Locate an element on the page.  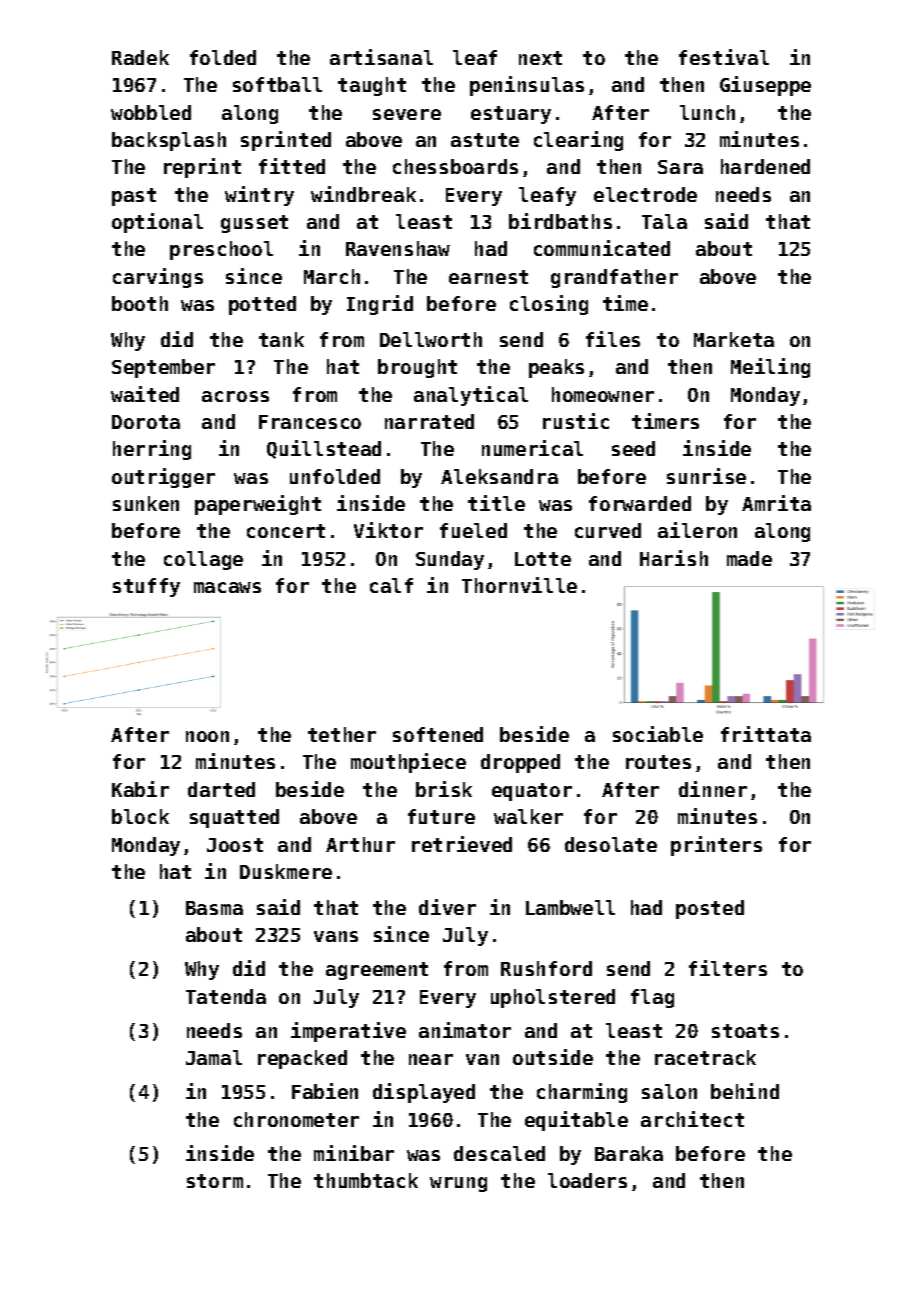
softened is located at coordinates (438, 734).
